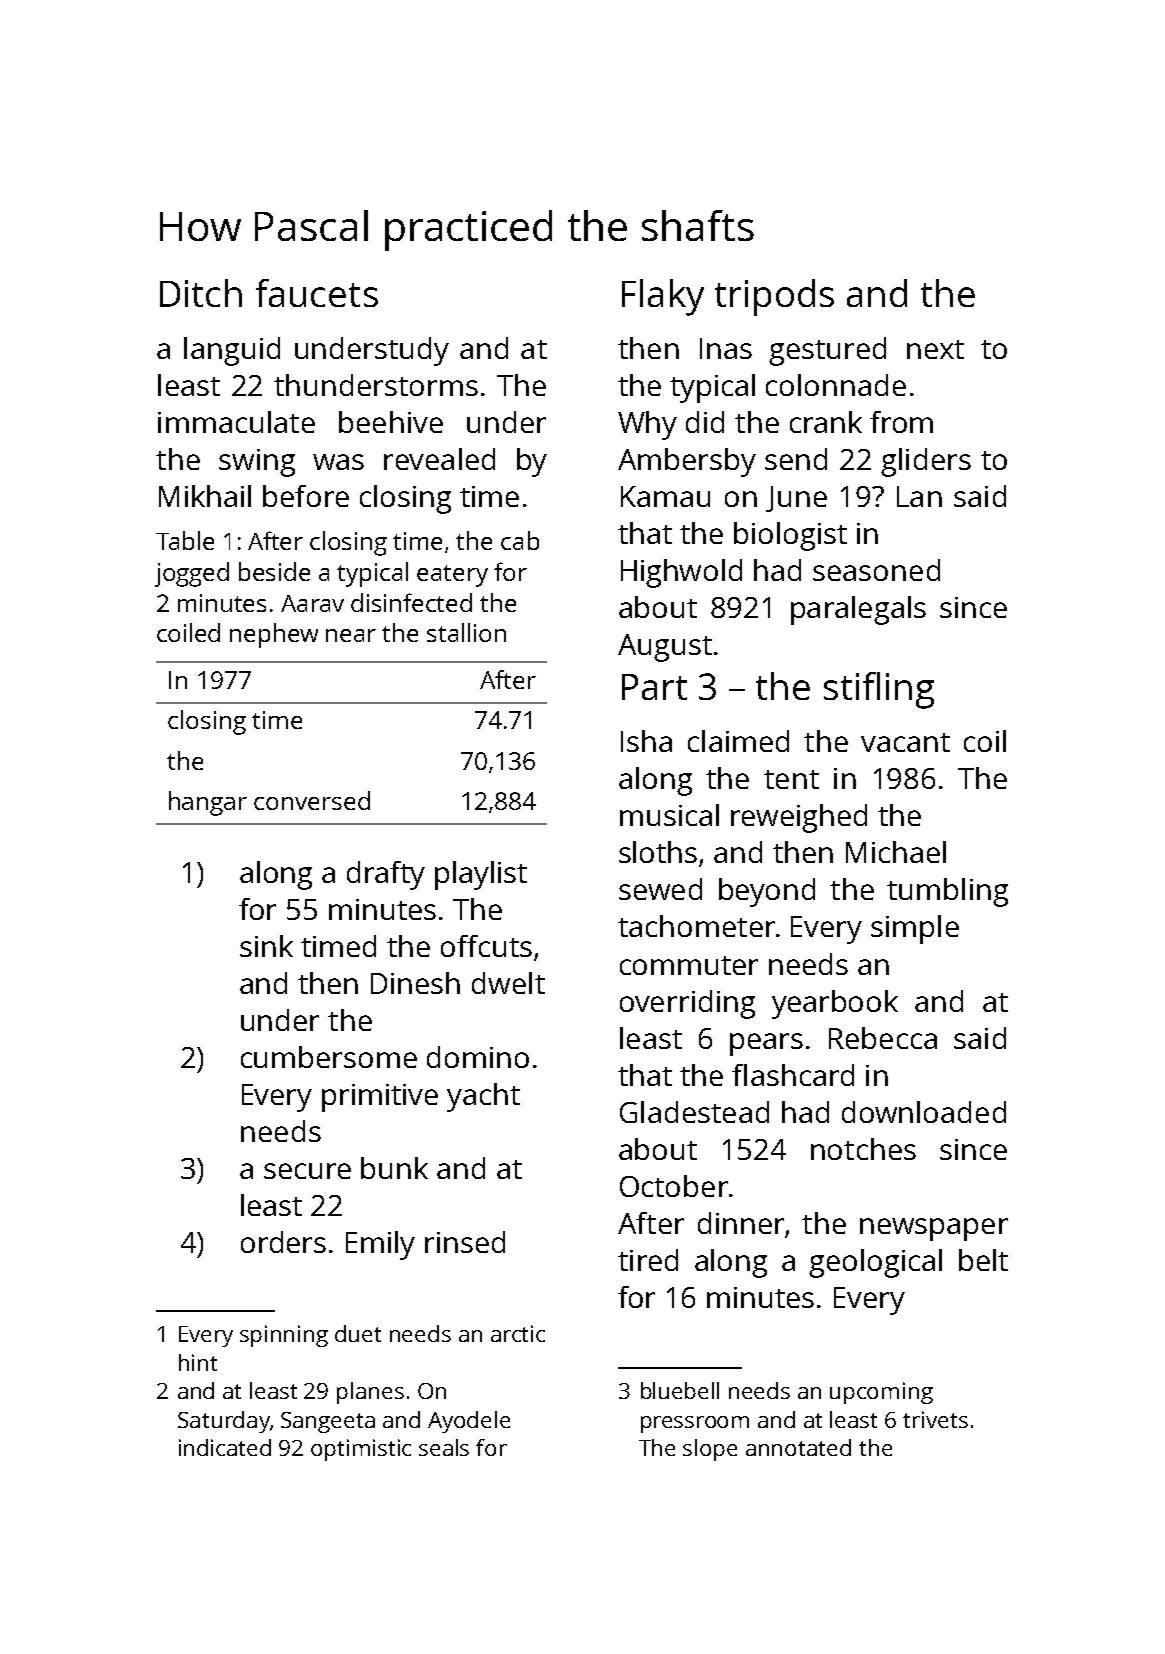 The height and width of the screenshot is (1654, 1165). What do you see at coordinates (338, 462) in the screenshot?
I see `was` at bounding box center [338, 462].
